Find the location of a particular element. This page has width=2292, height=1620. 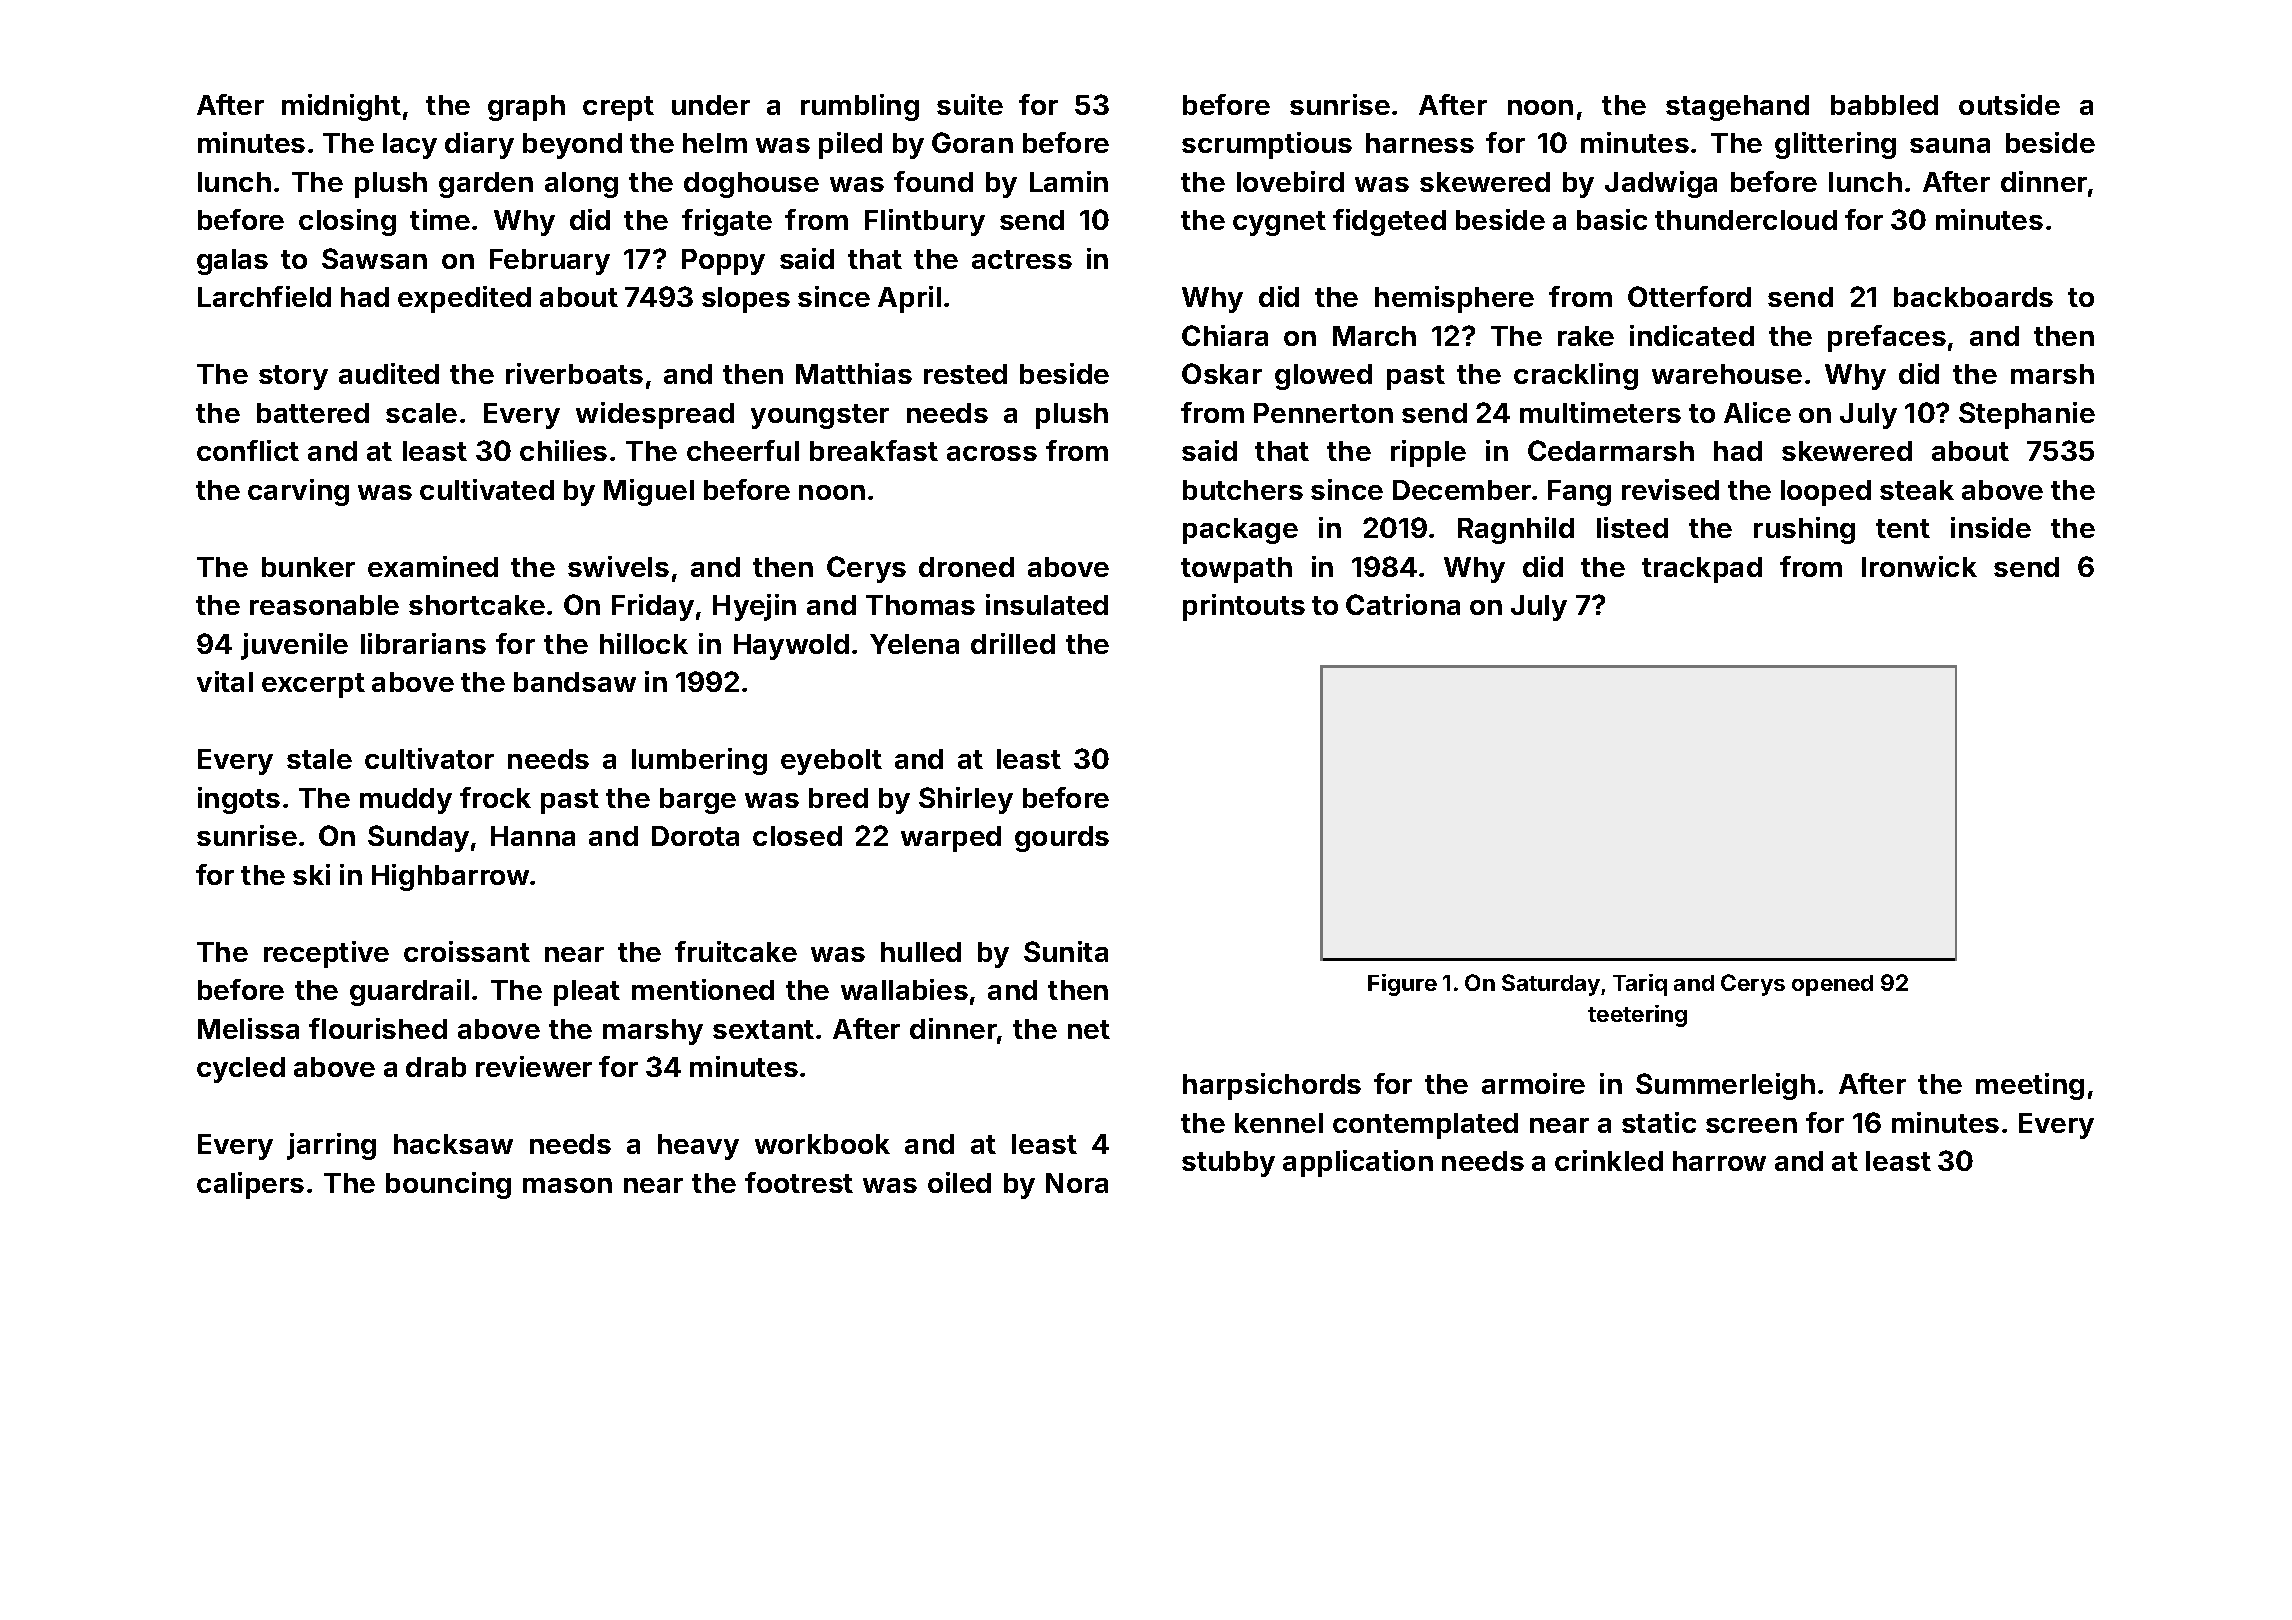

opened is located at coordinates (1832, 985).
